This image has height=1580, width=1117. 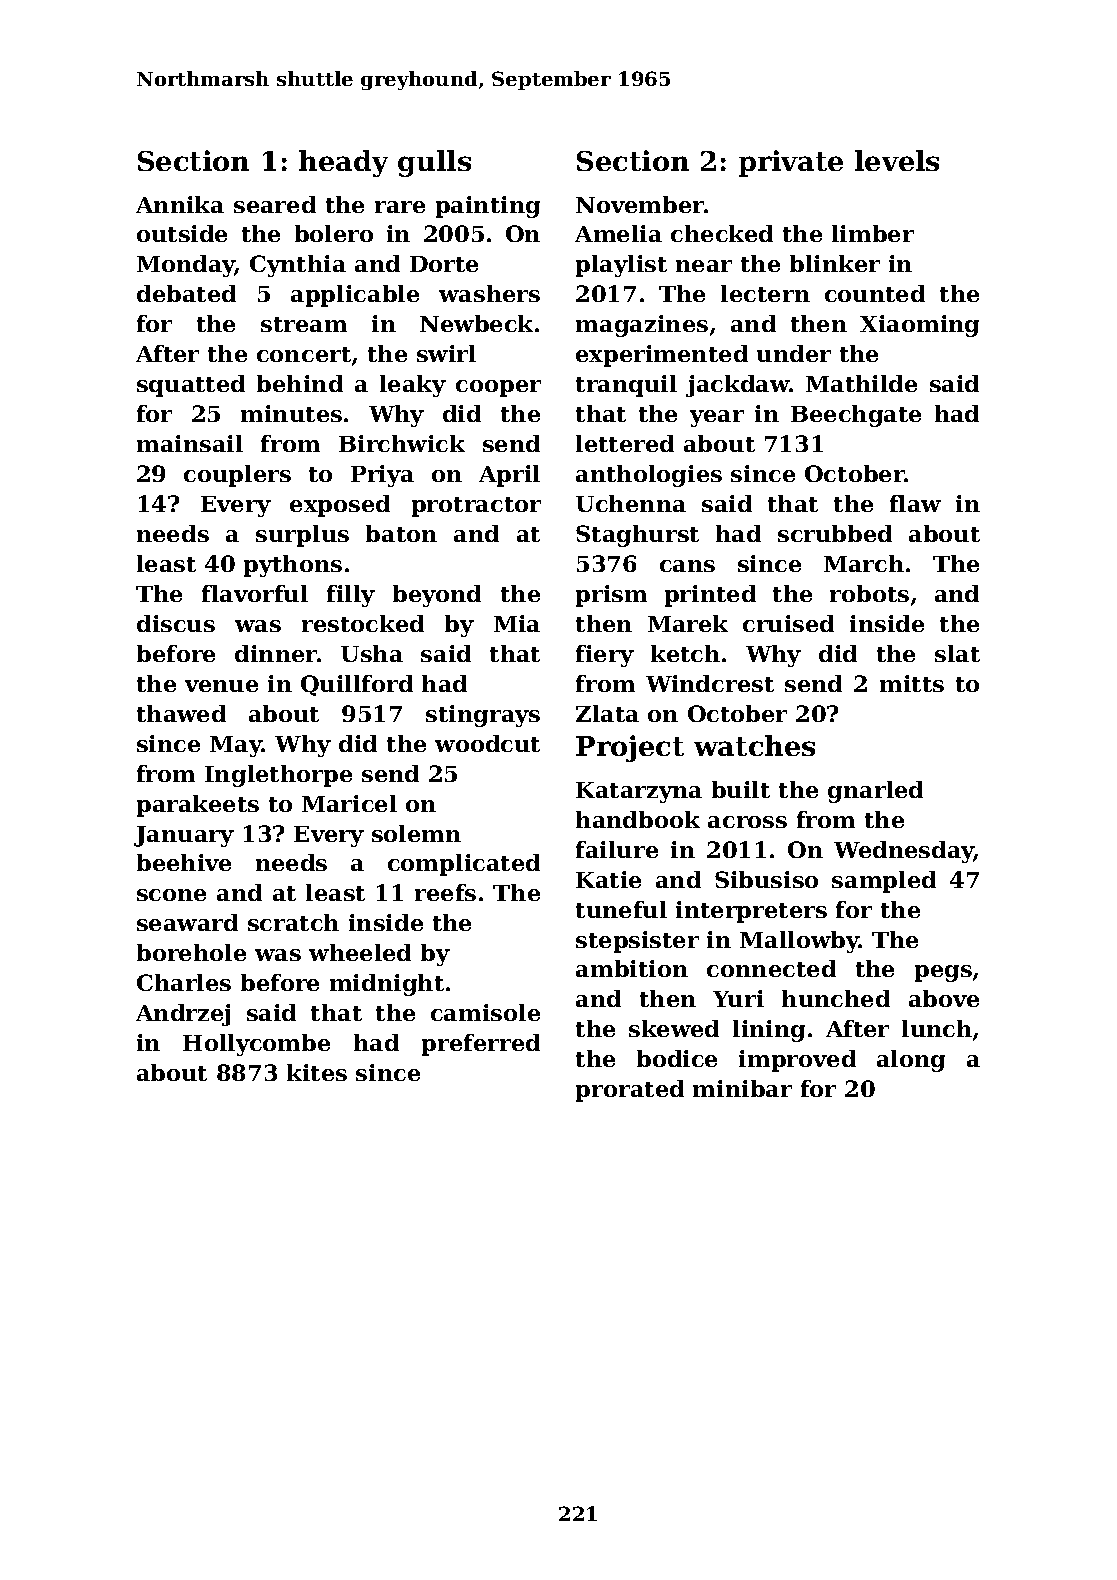 What do you see at coordinates (915, 503) in the image?
I see `flaw` at bounding box center [915, 503].
